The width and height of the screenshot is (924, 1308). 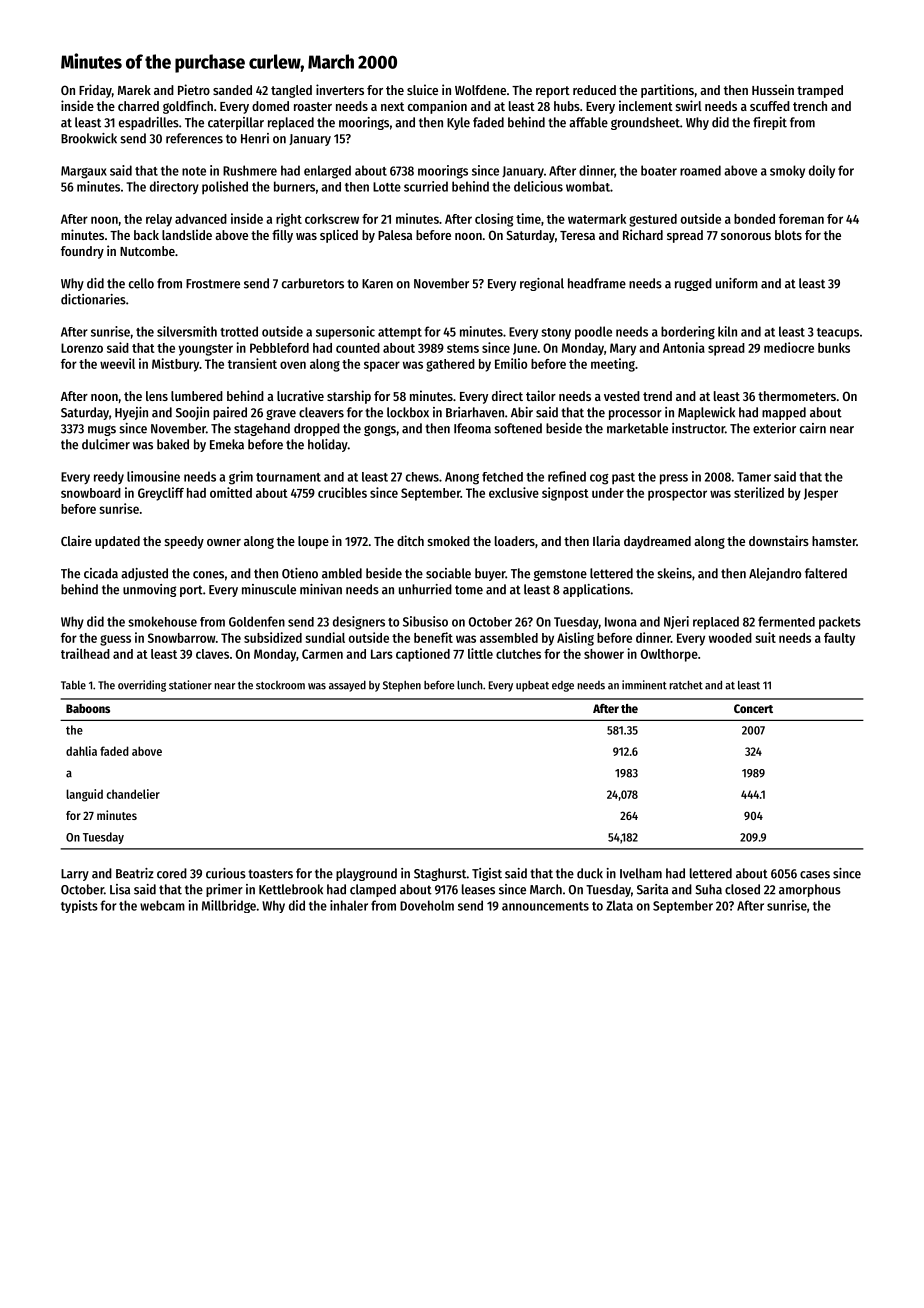 What do you see at coordinates (213, 284) in the screenshot?
I see `Frostmere` at bounding box center [213, 284].
